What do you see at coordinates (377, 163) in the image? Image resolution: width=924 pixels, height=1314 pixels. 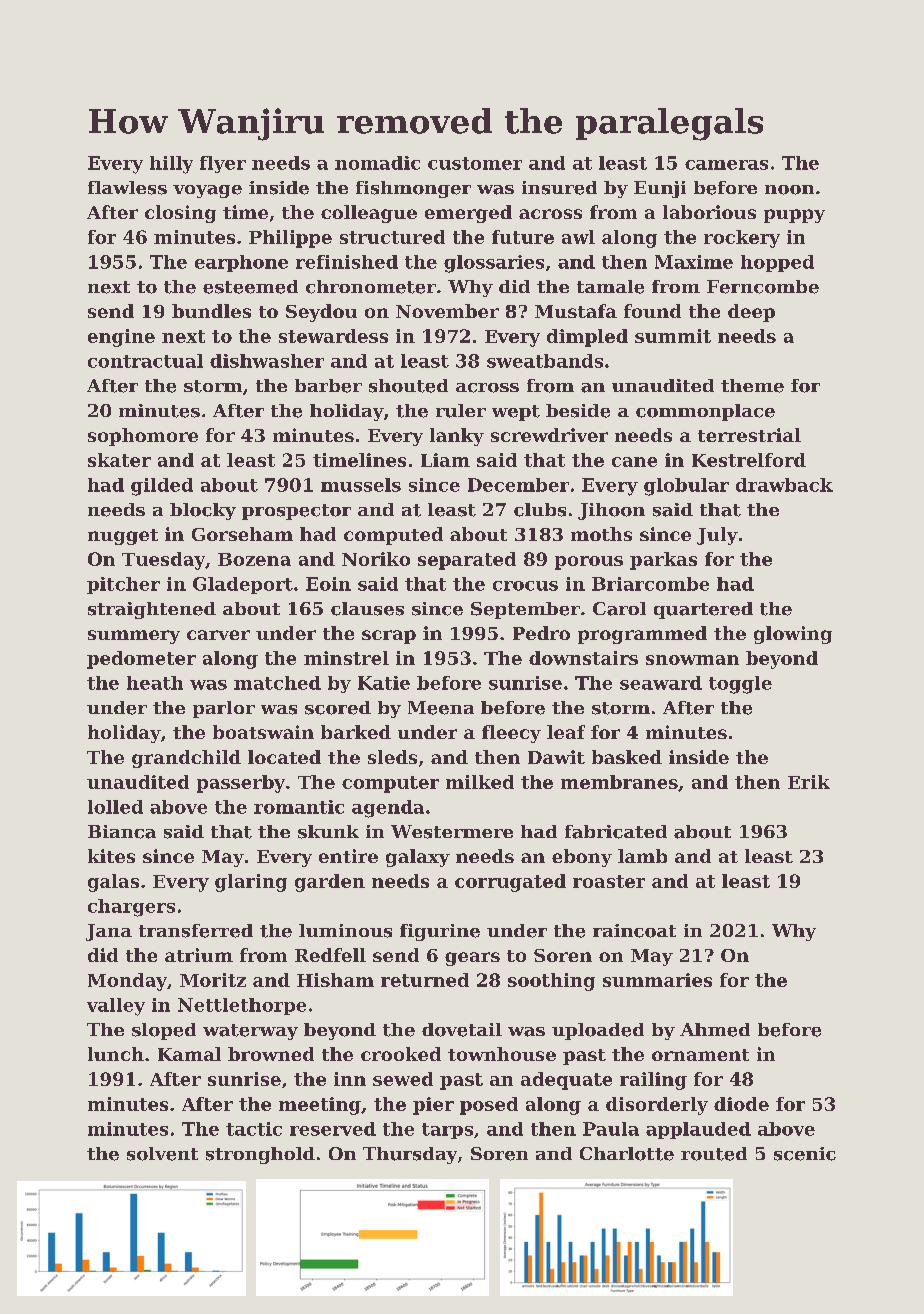 I see `nomadic` at bounding box center [377, 163].
